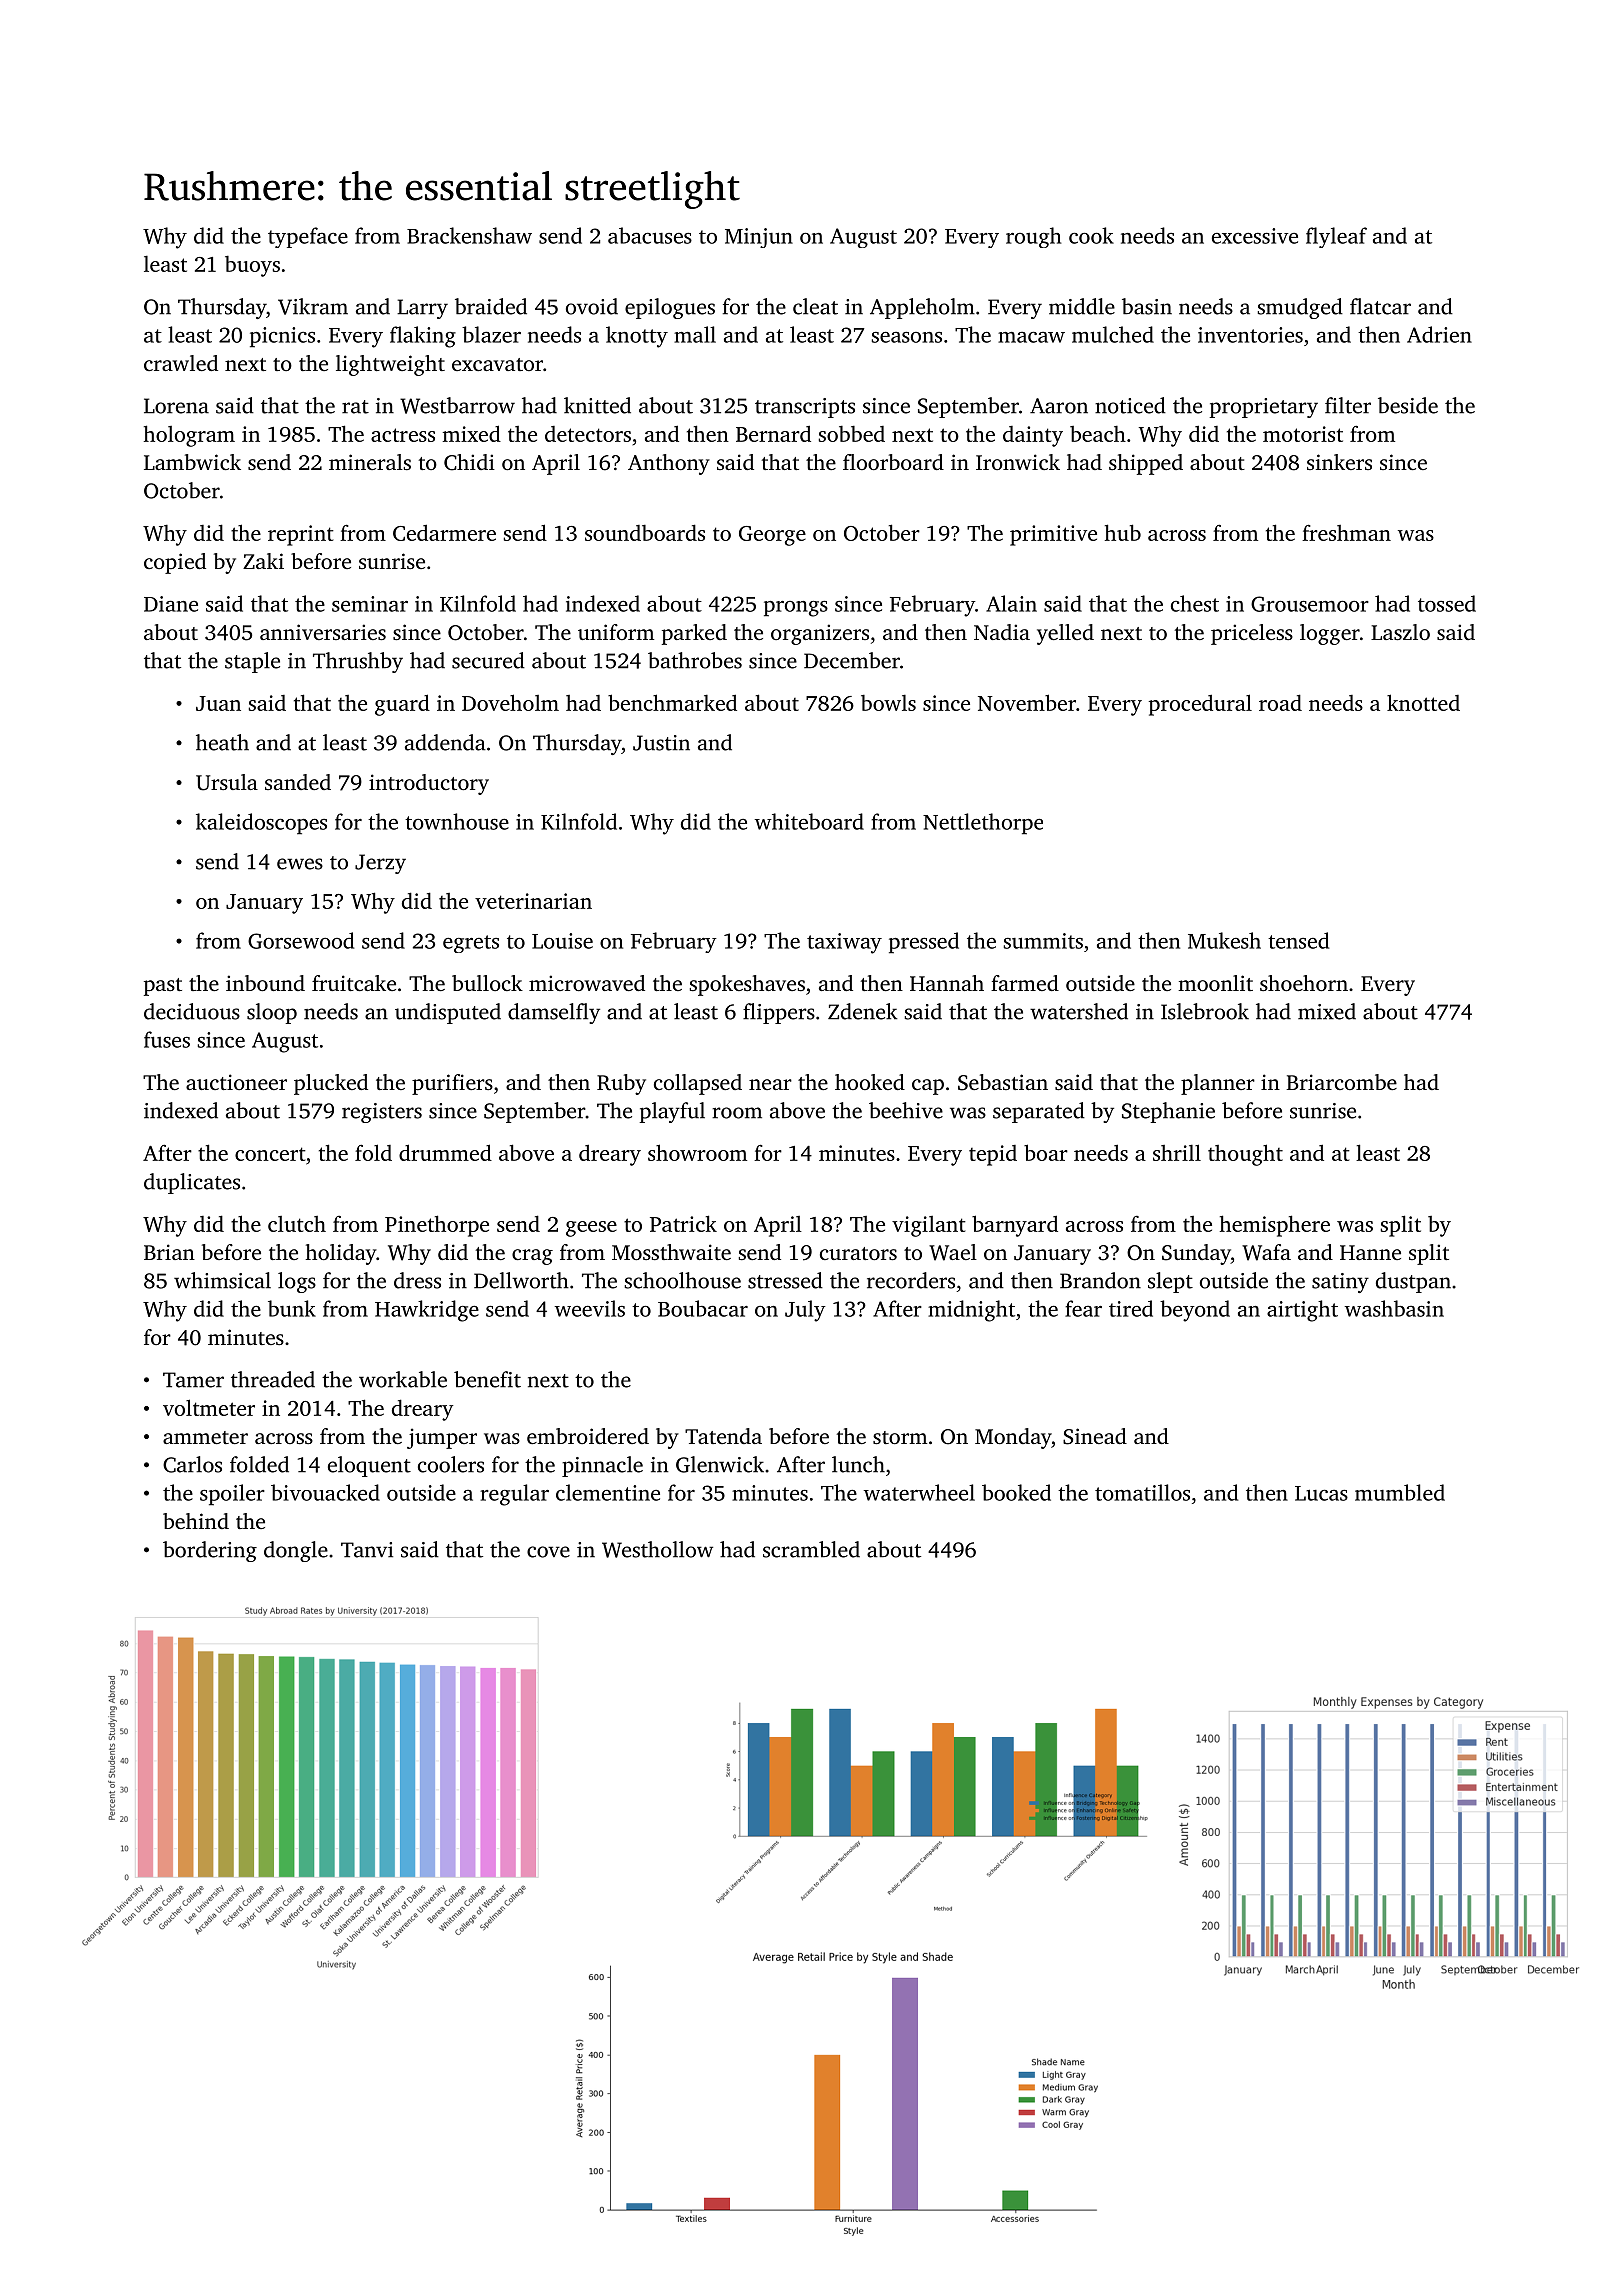 The width and height of the screenshot is (1620, 2292). What do you see at coordinates (427, 1311) in the screenshot?
I see `Hawkridge` at bounding box center [427, 1311].
